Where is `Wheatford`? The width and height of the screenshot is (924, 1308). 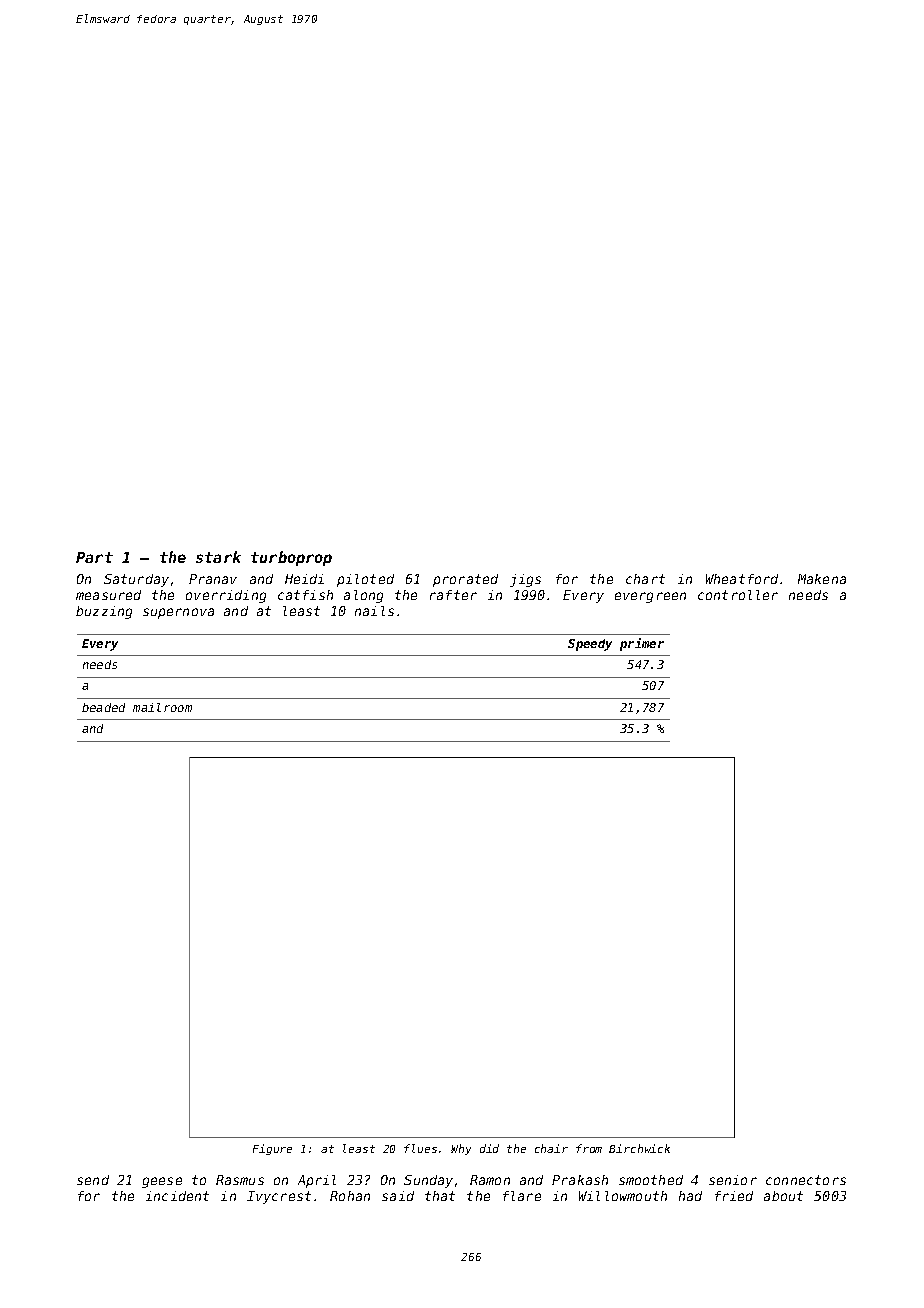
Wheatford is located at coordinates (742, 579).
